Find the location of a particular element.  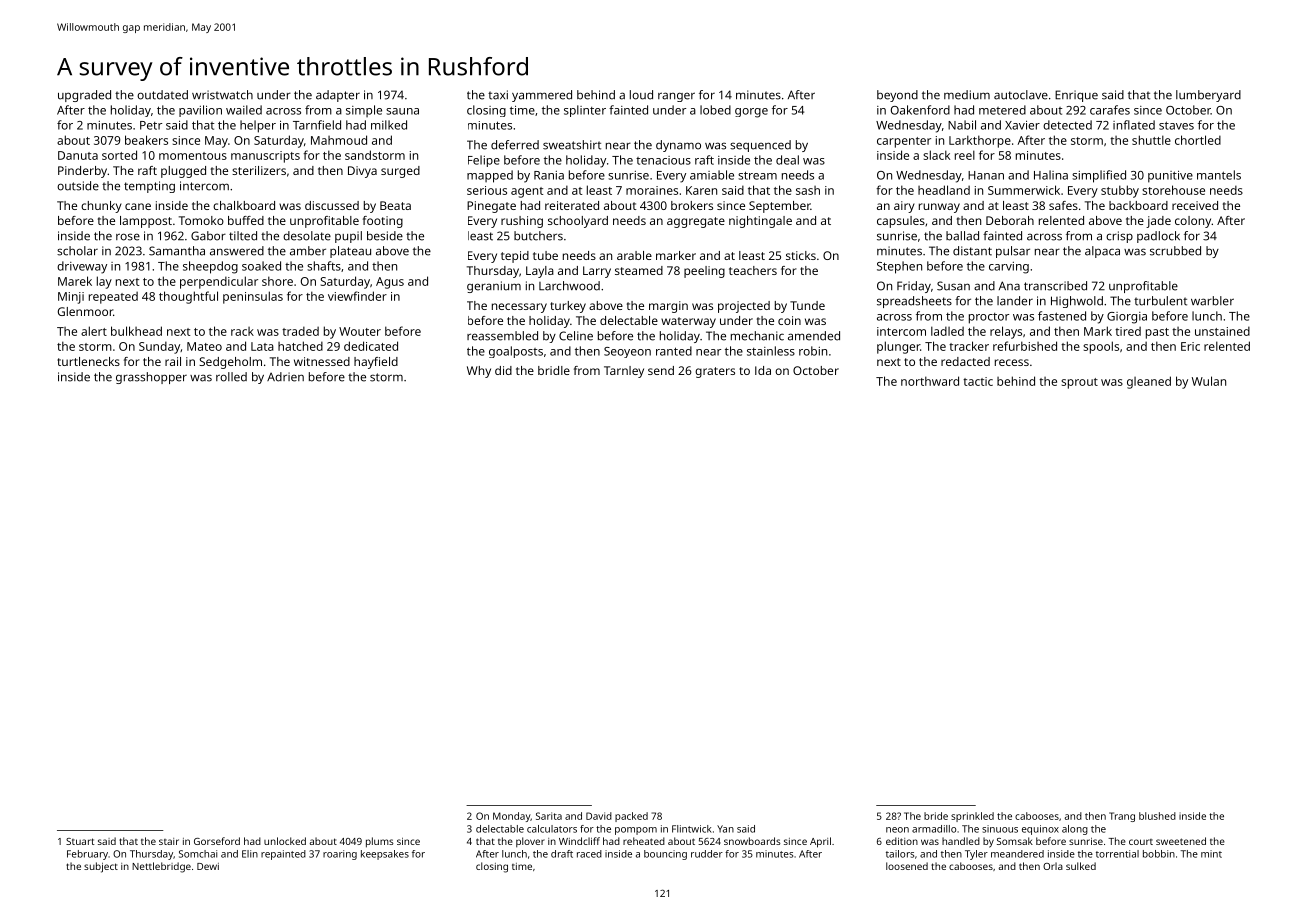

ranger is located at coordinates (676, 97).
